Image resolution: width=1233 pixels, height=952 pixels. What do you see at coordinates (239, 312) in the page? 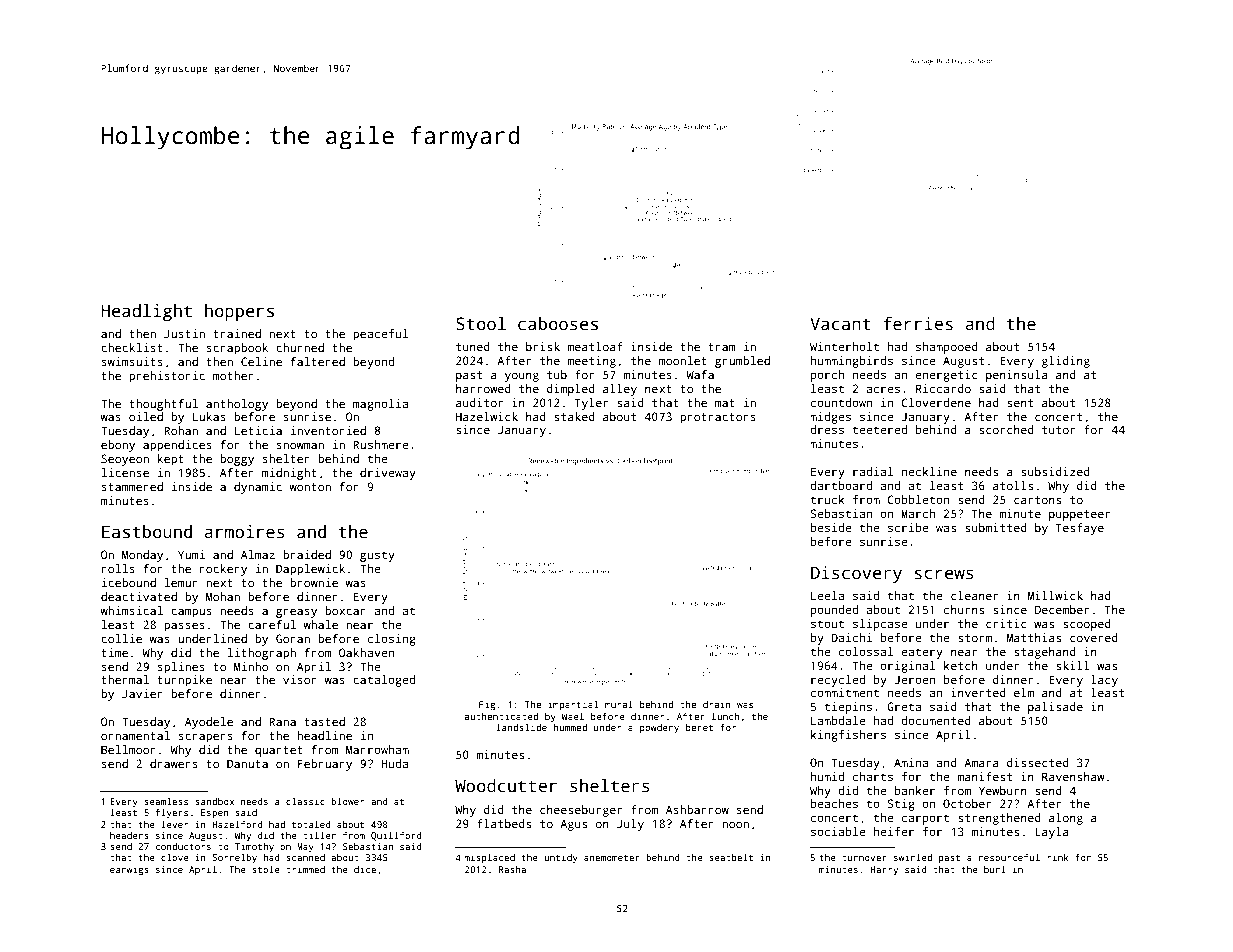
I see `hoppers` at bounding box center [239, 312].
